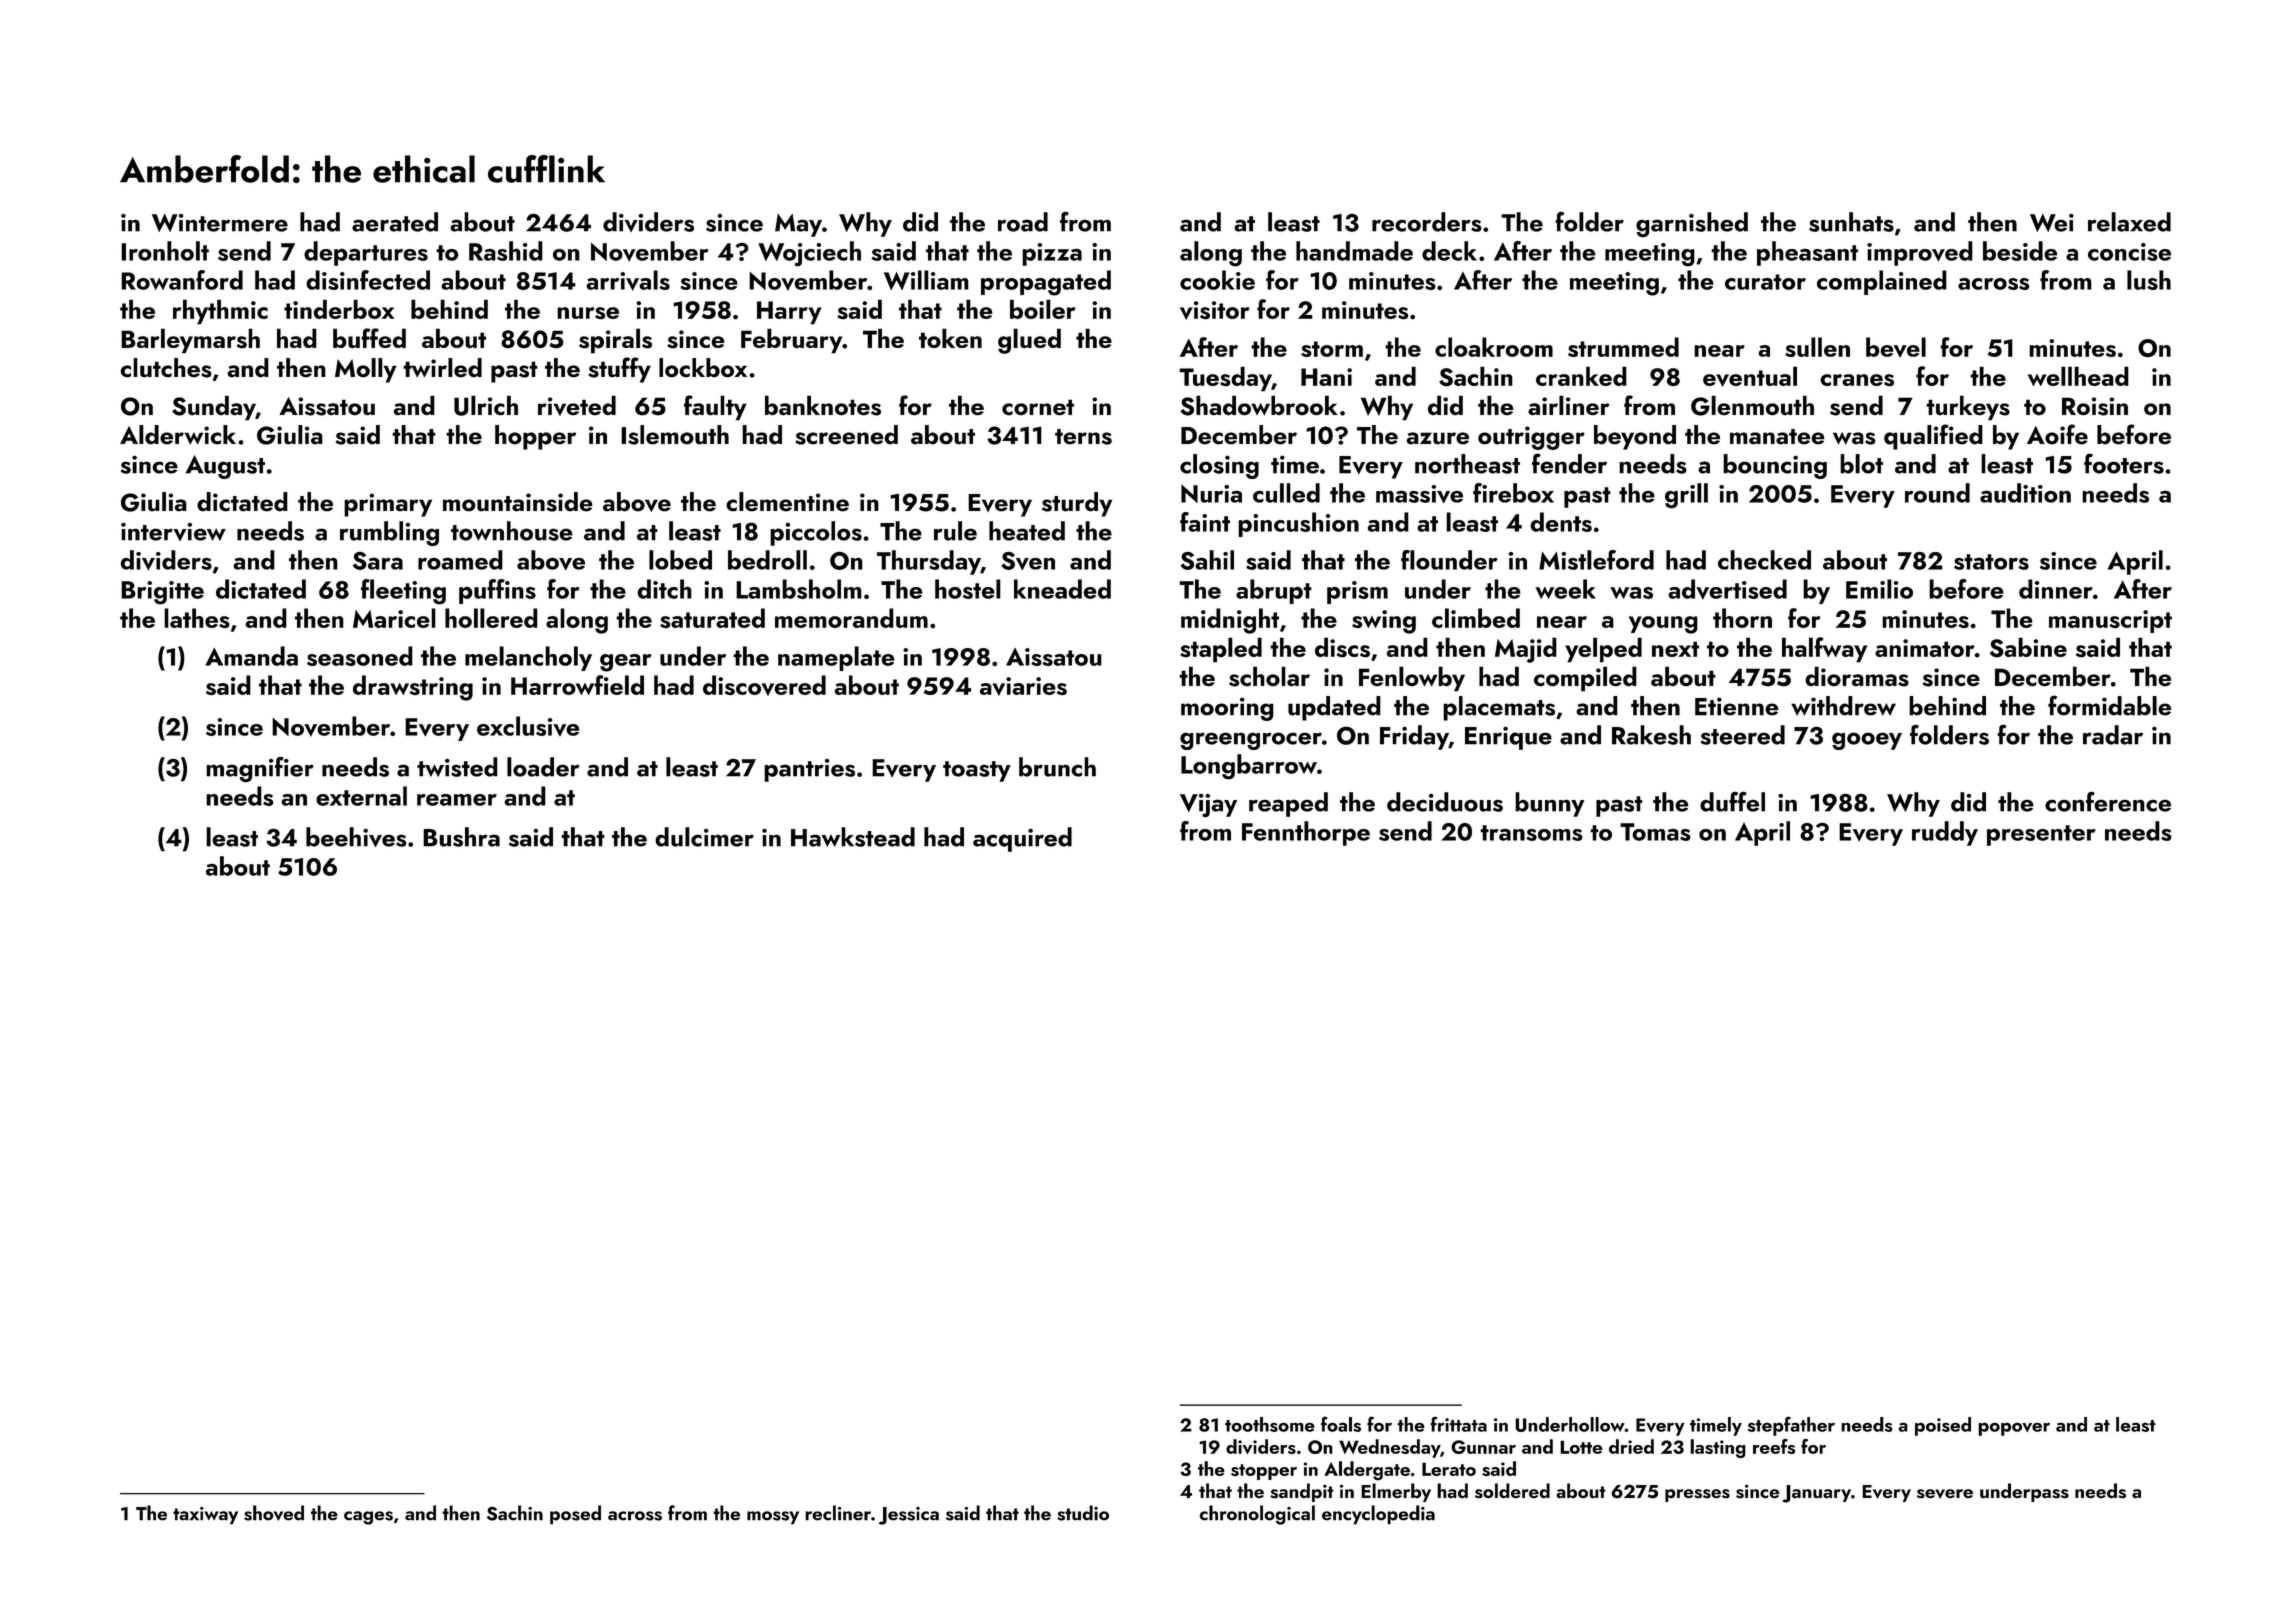  What do you see at coordinates (853, 837) in the screenshot?
I see `Hawkstead` at bounding box center [853, 837].
